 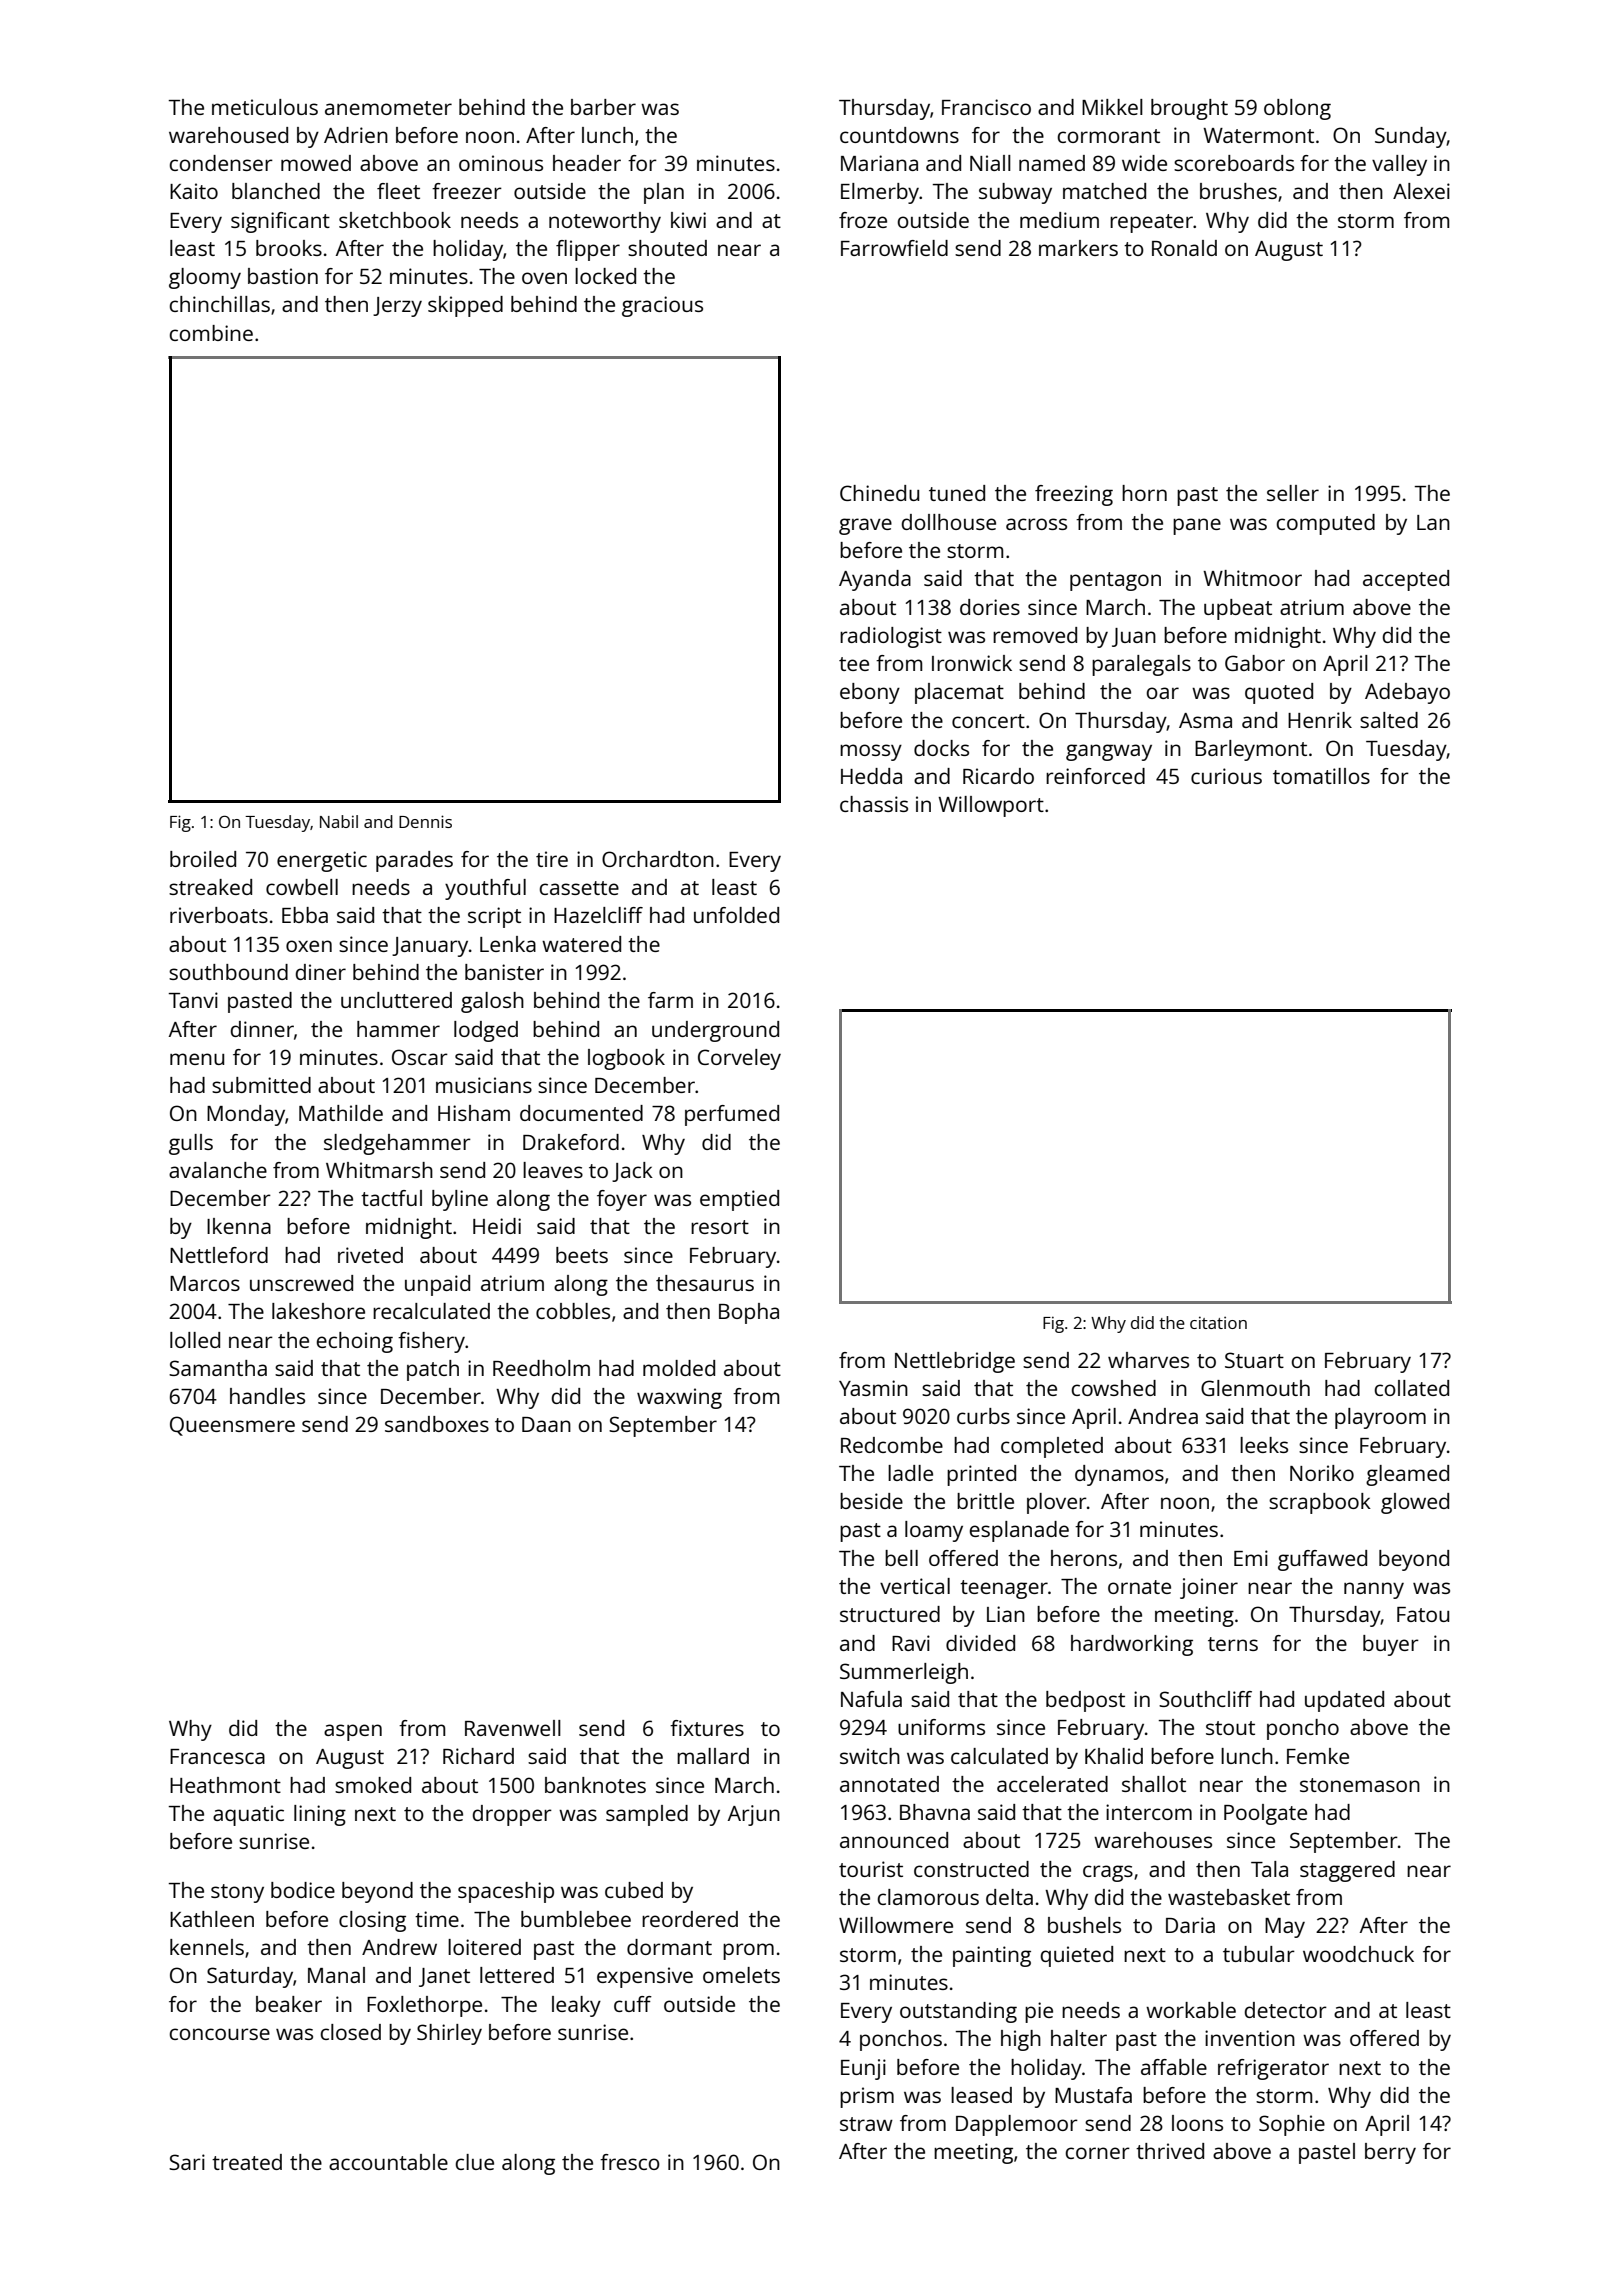 What do you see at coordinates (437, 1424) in the page?
I see `sandboxes` at bounding box center [437, 1424].
